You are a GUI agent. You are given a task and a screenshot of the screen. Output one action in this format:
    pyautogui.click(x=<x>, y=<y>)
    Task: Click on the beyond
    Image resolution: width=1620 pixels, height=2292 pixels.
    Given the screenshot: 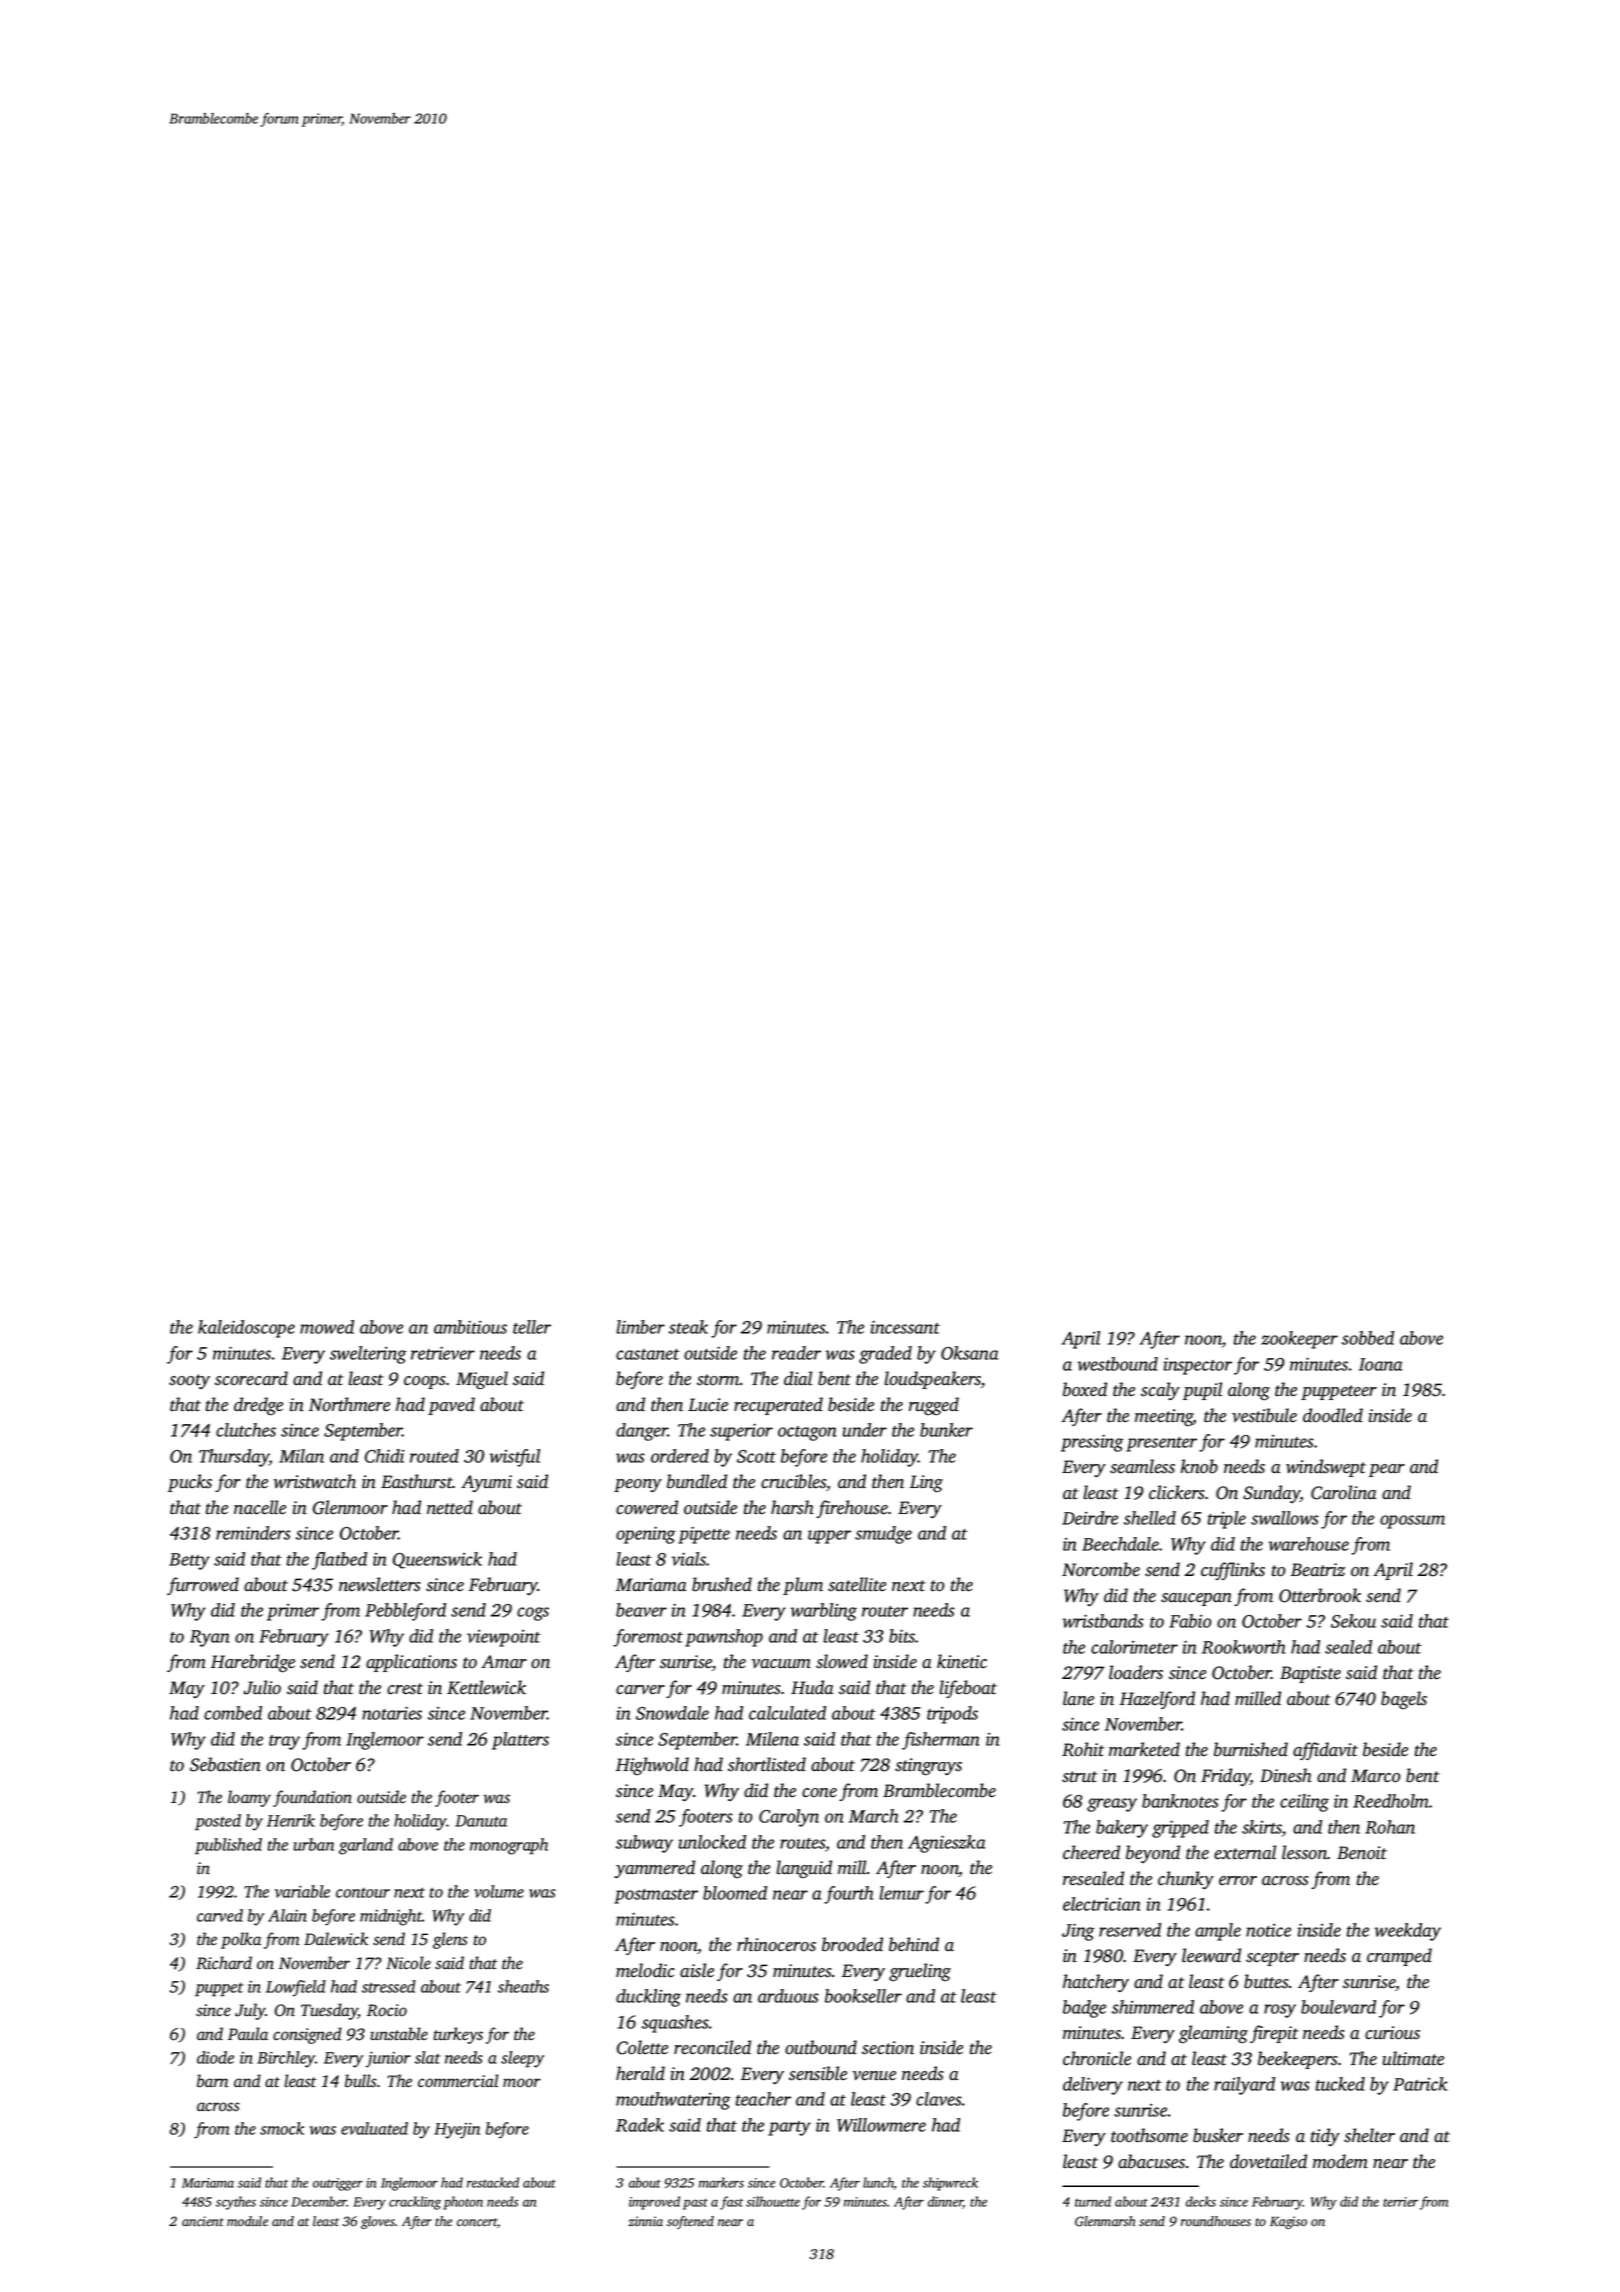 What is the action you would take?
    pyautogui.click(x=1153, y=1854)
